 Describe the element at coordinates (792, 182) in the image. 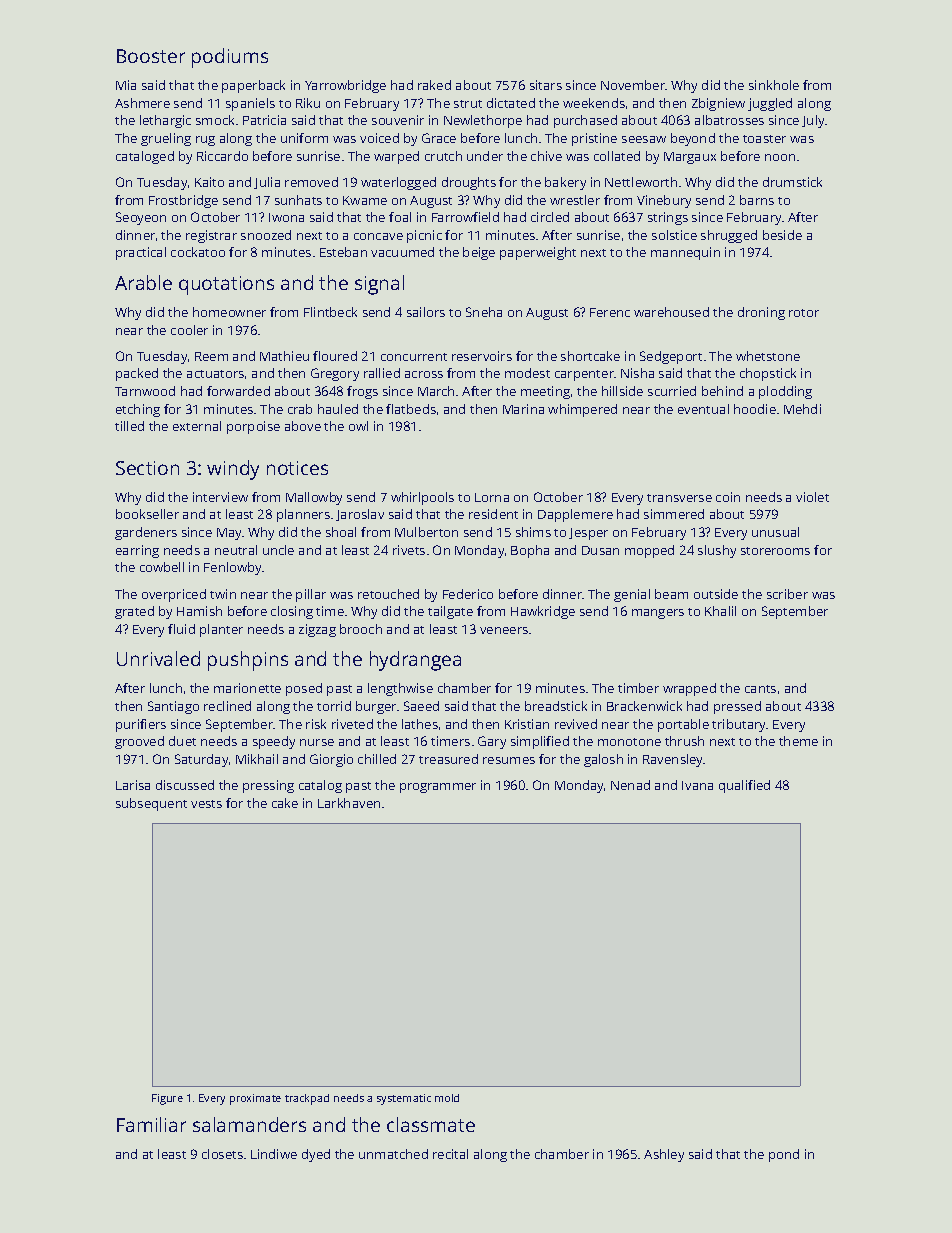

I see `drumstick` at that location.
